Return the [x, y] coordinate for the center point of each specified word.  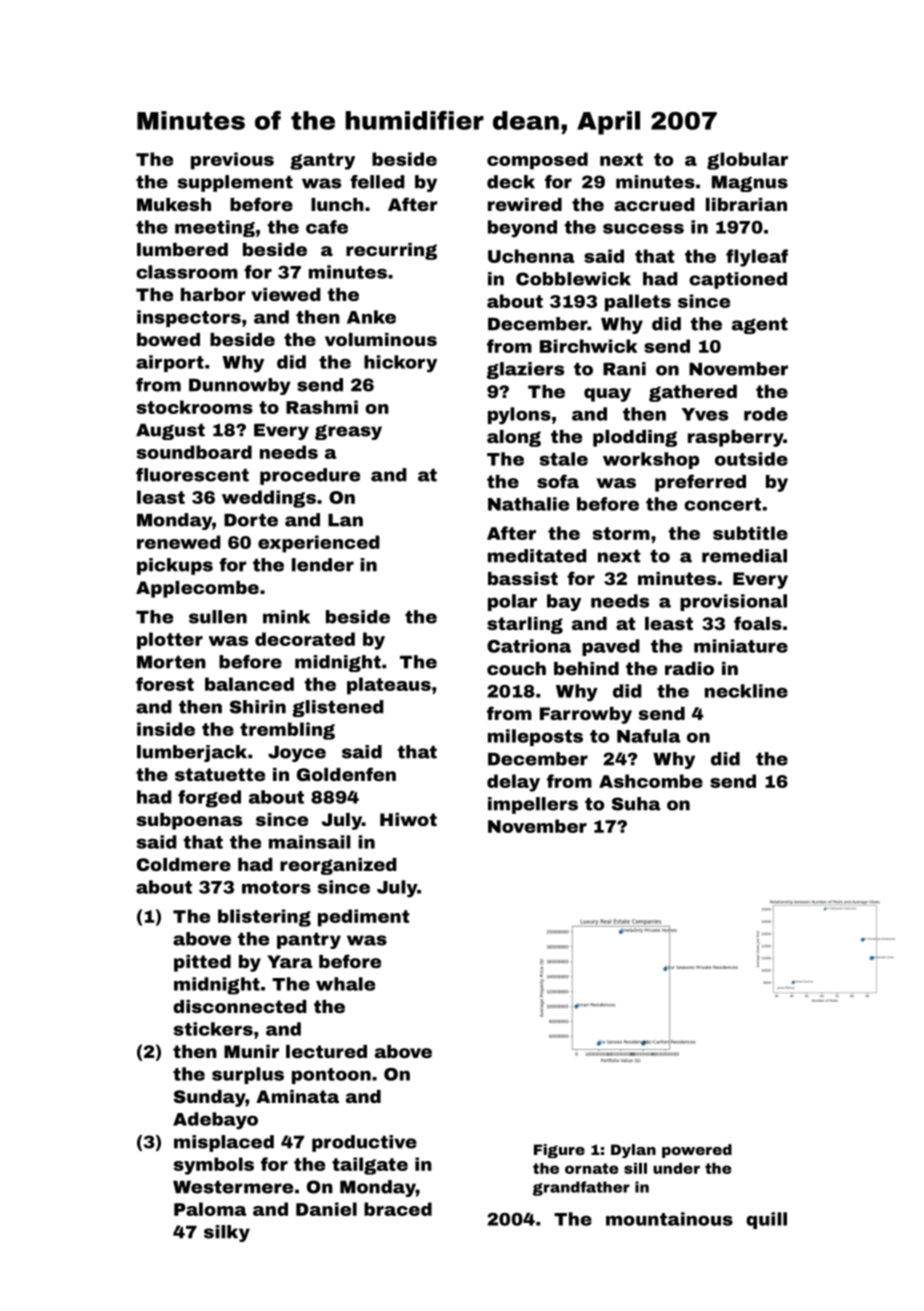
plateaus [389, 686]
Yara [290, 961]
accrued [654, 204]
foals [758, 623]
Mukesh [174, 204]
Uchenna [531, 256]
